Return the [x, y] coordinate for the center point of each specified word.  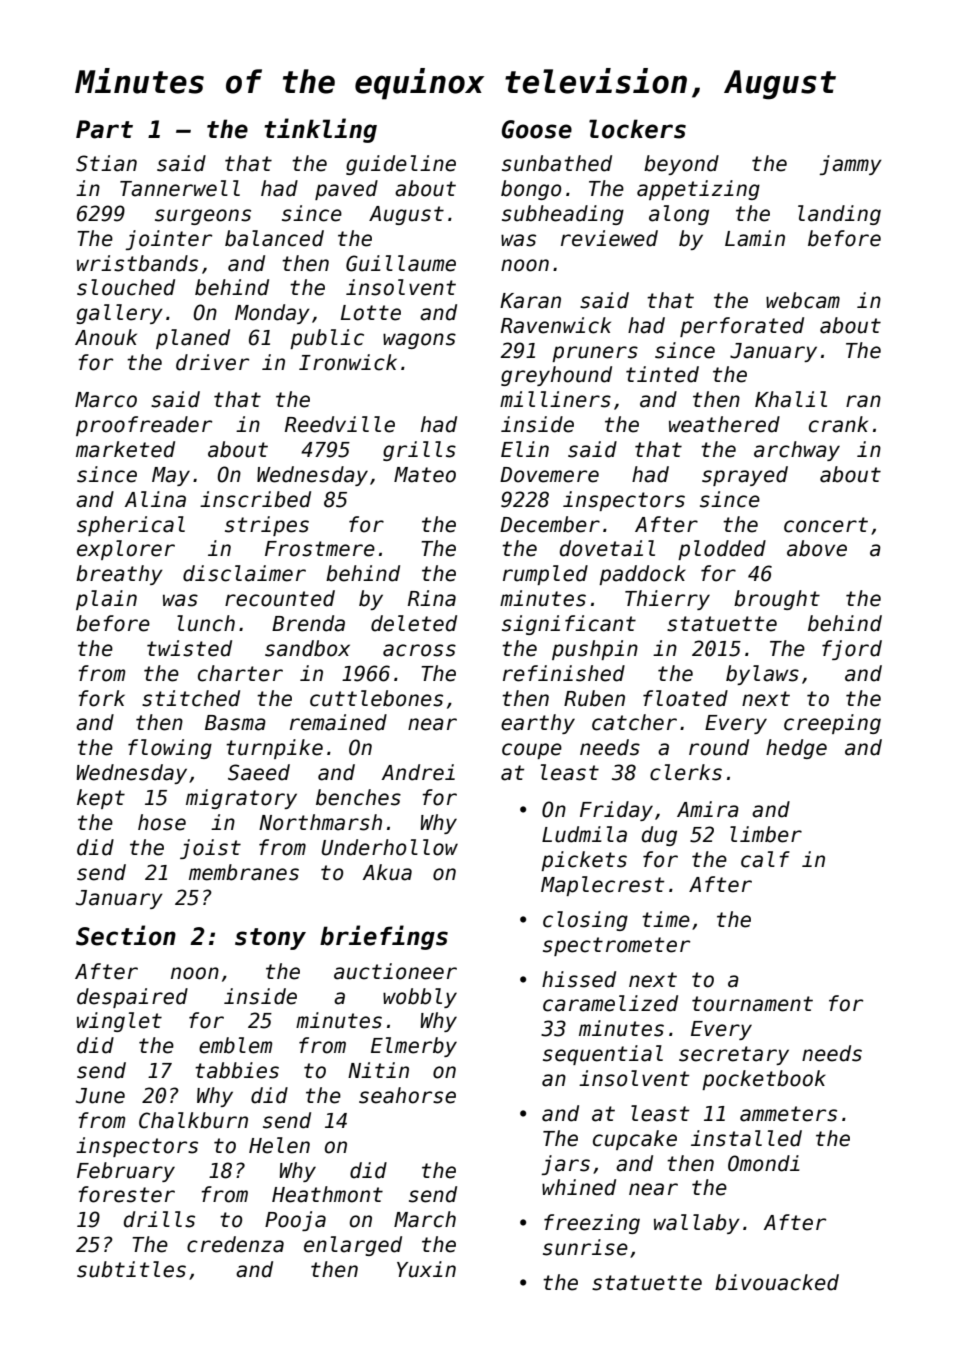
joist [210, 849]
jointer [168, 240]
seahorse [407, 1095]
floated [685, 698]
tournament [752, 1004]
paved [346, 190]
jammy [850, 165]
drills [159, 1219]
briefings [384, 937]
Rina [432, 598]
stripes [267, 526]
